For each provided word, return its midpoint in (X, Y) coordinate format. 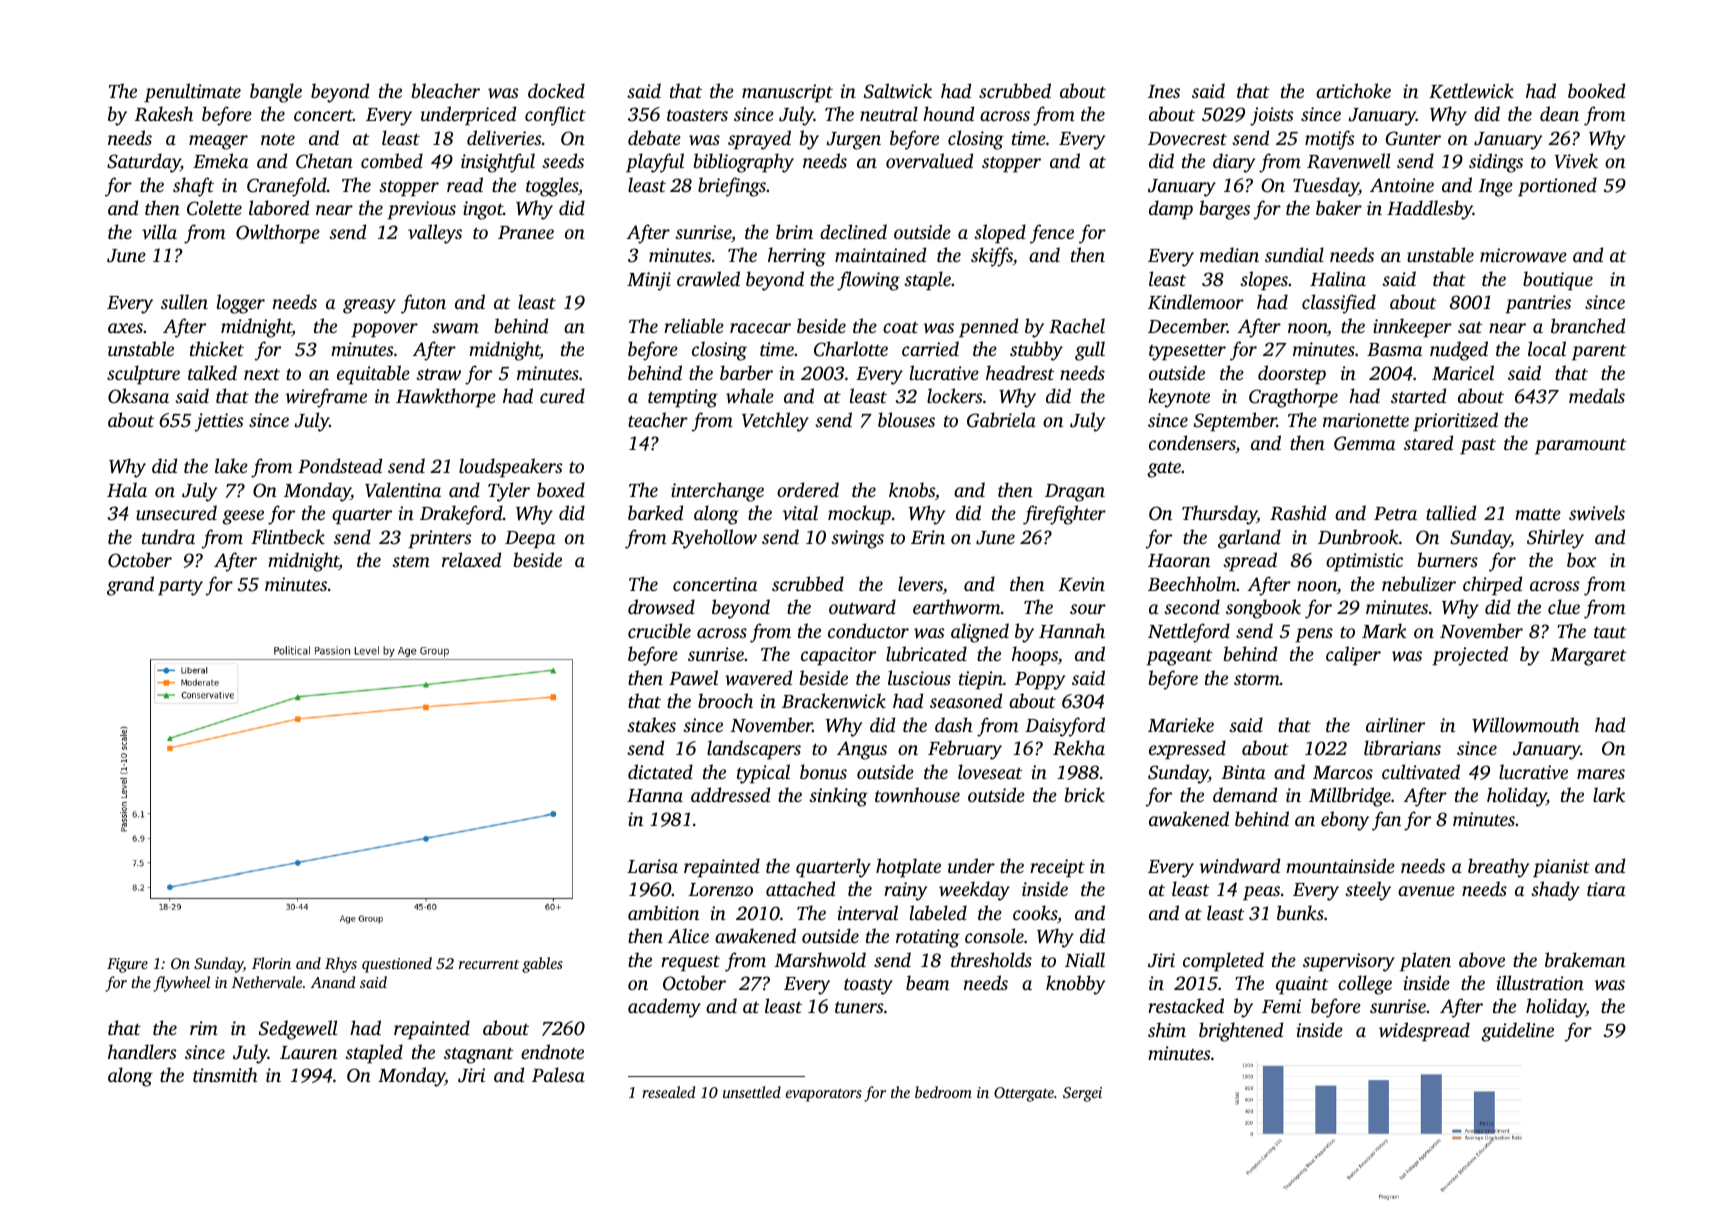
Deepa (530, 540)
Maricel (1463, 372)
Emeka (220, 160)
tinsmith (225, 1074)
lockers (955, 395)
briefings (732, 187)
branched (1588, 325)
